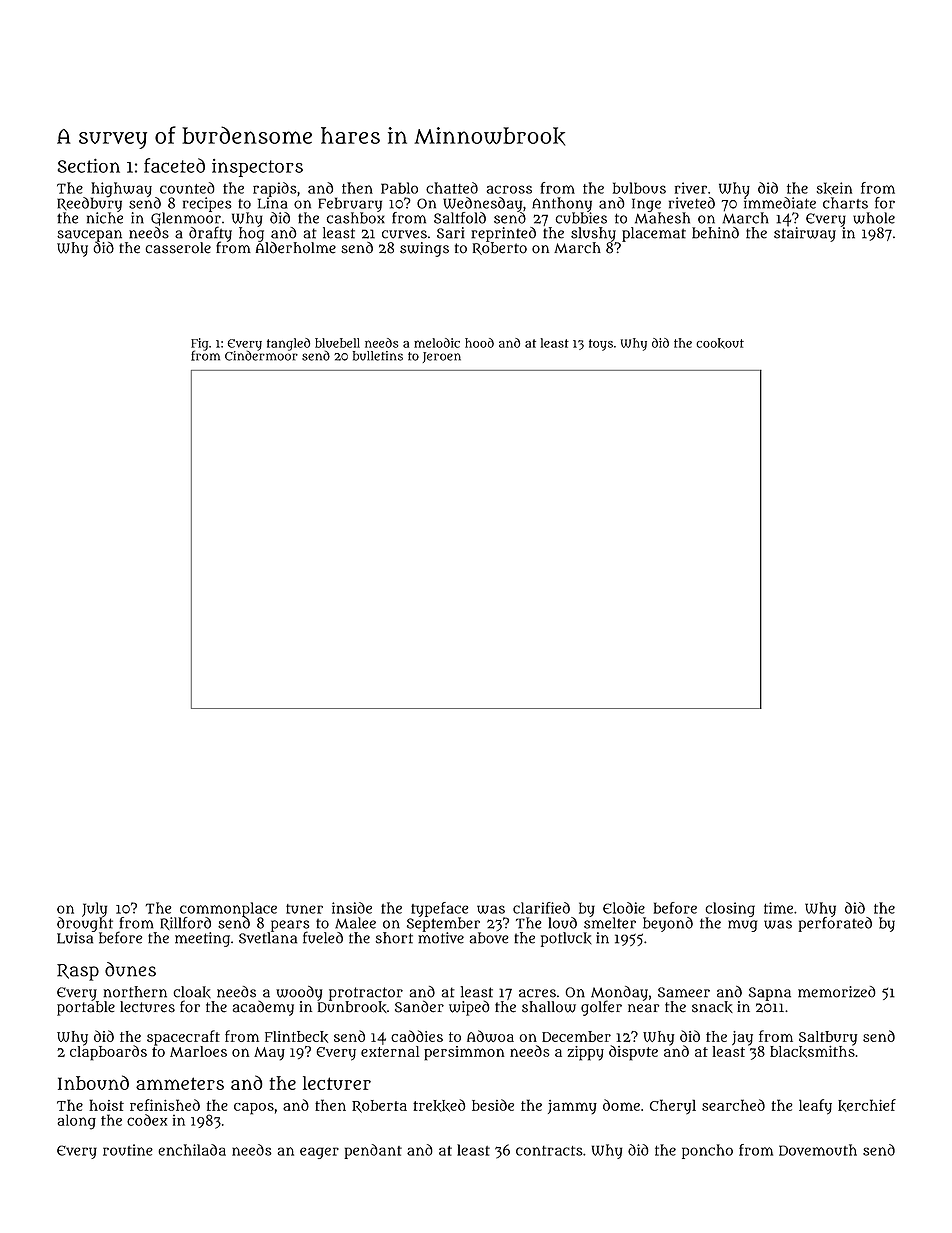 This screenshot has width=952, height=1233. Describe the element at coordinates (296, 248) in the screenshot. I see `Alderholme` at that location.
